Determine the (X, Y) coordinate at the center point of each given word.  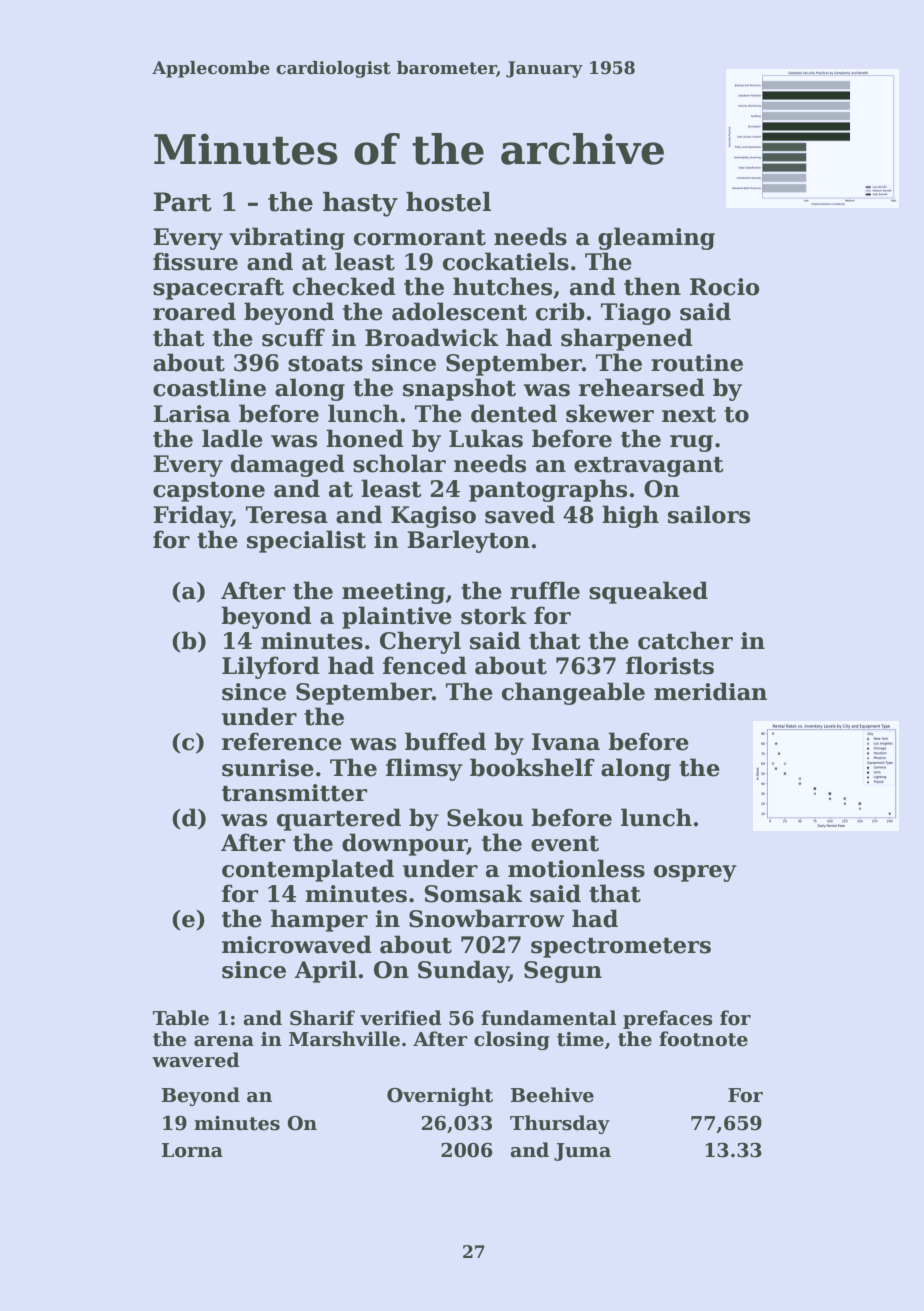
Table (181, 1018)
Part (182, 202)
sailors (709, 514)
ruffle (545, 590)
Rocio (724, 287)
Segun (563, 972)
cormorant (420, 238)
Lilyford (271, 667)
